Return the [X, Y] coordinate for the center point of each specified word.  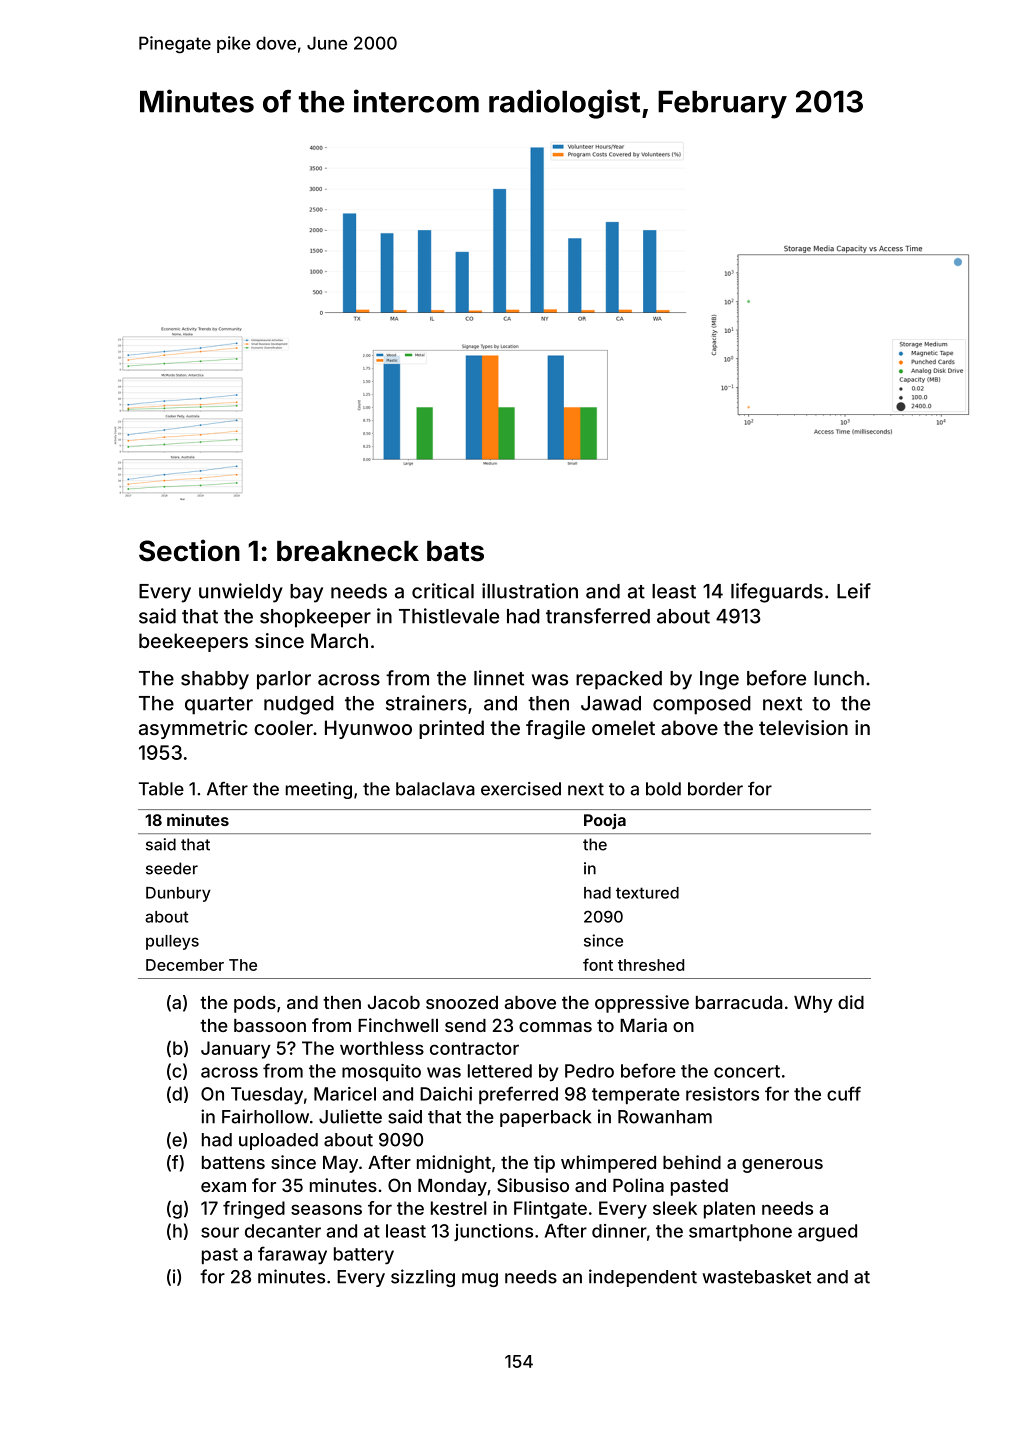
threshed [651, 965]
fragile [555, 729]
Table [161, 789]
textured [647, 893]
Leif [854, 591]
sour [220, 1232]
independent [643, 1278]
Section [189, 550]
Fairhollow [265, 1116]
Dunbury [178, 894]
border [715, 789]
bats [455, 551]
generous [782, 1166]
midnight [454, 1164]
